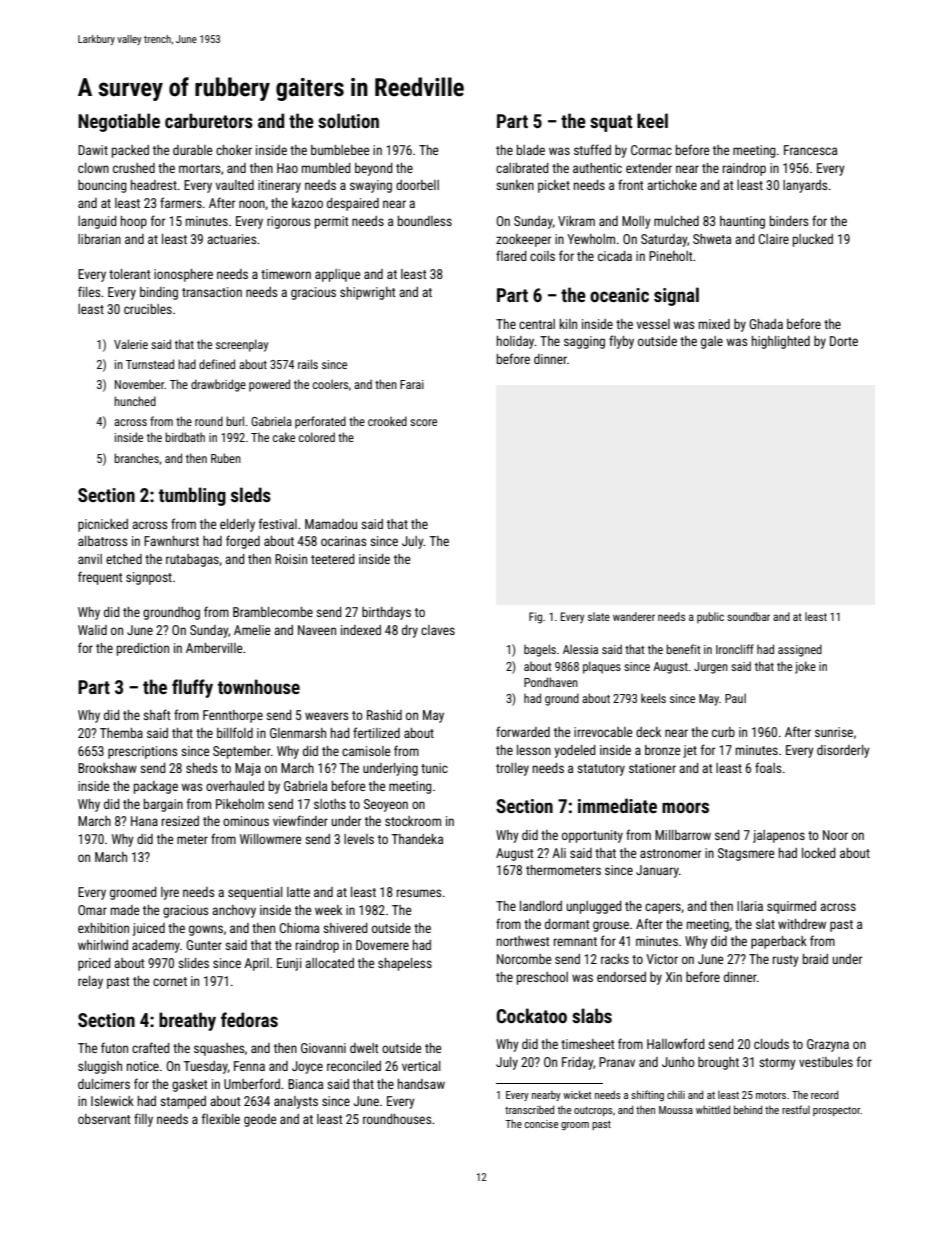  Describe the element at coordinates (252, 1083) in the image. I see `Umberford` at that location.
